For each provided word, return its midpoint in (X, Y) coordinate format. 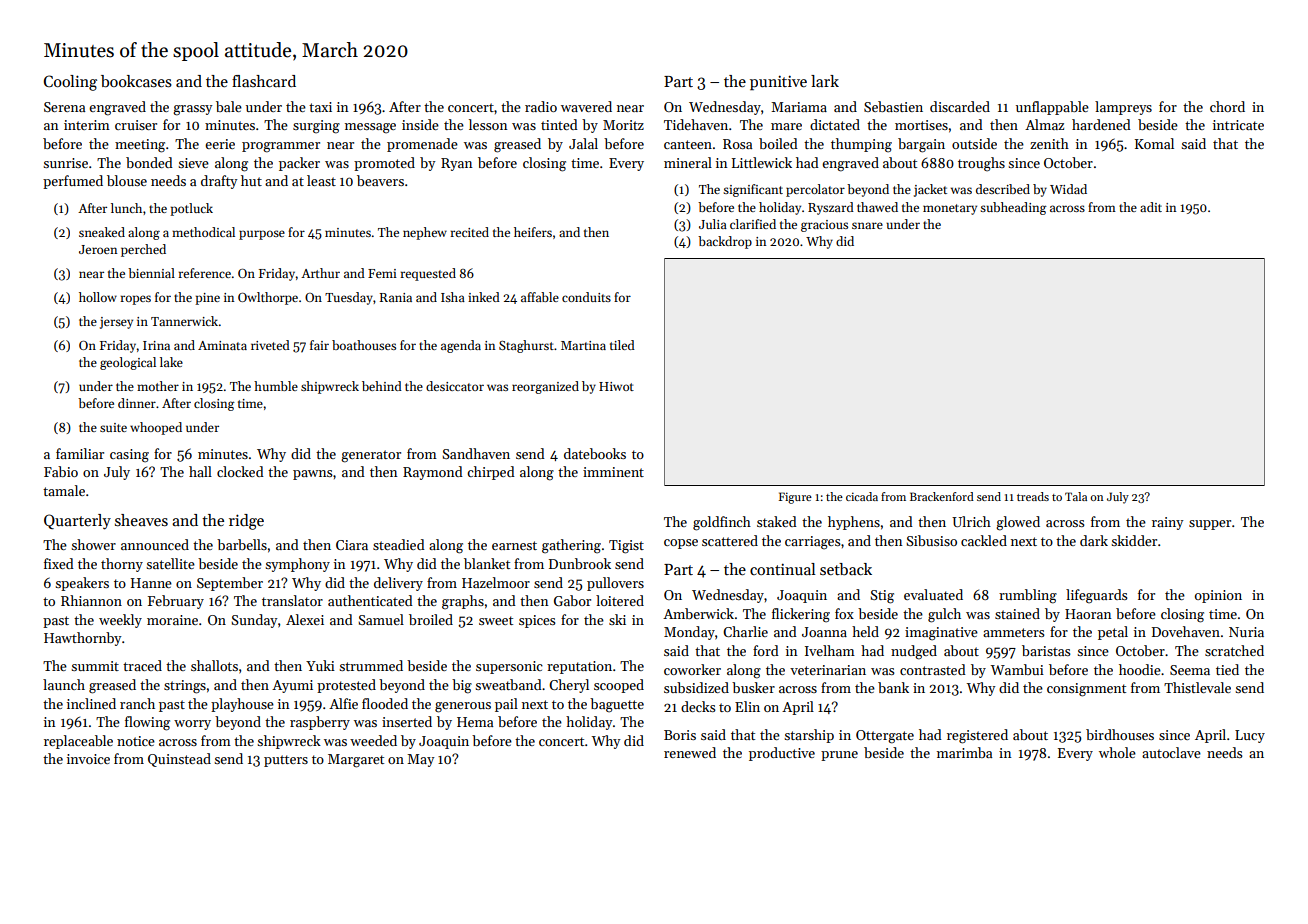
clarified (753, 224)
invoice (88, 759)
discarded (960, 106)
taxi (320, 107)
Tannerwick (184, 321)
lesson (488, 124)
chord (1227, 106)
